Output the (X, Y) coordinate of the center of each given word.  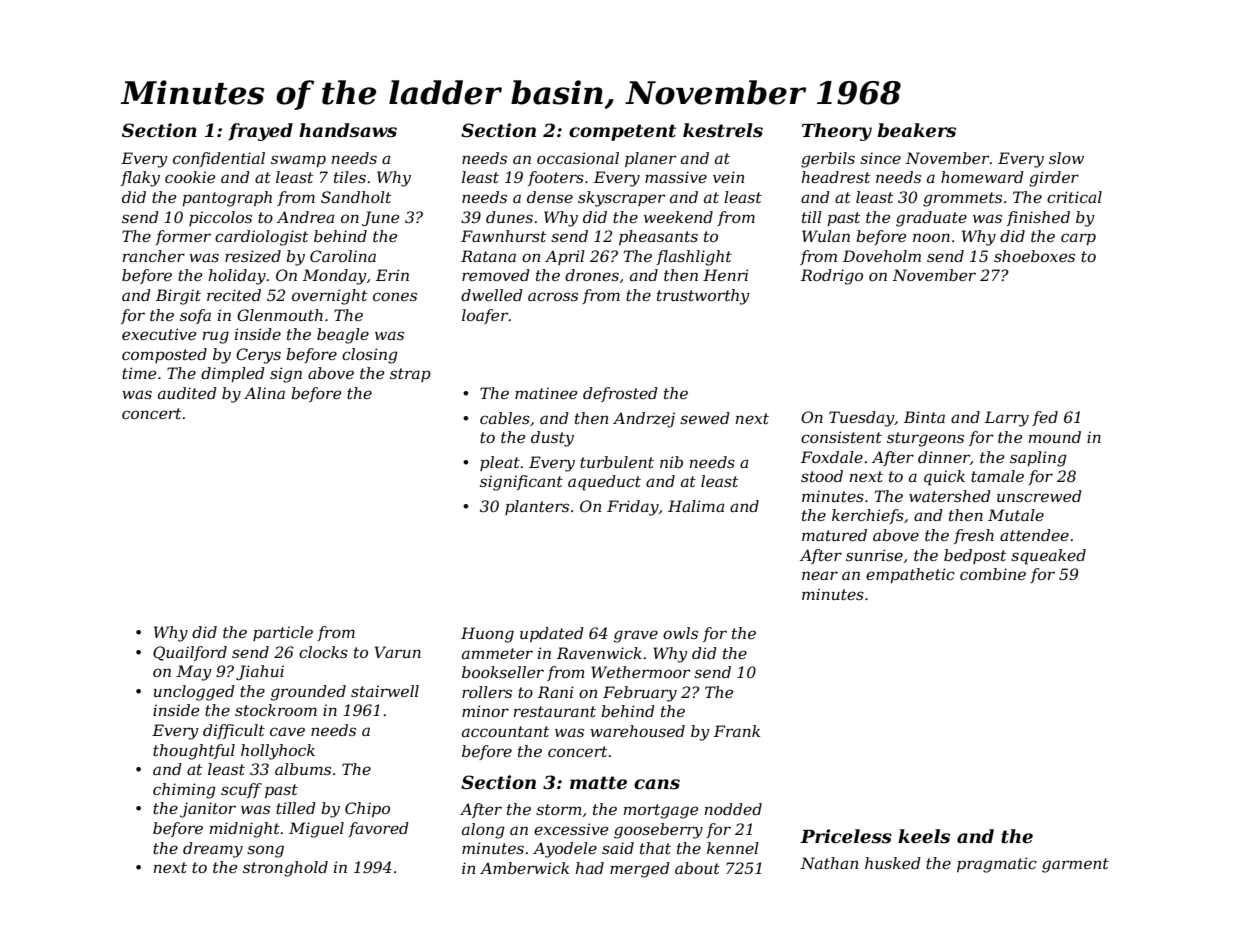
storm (559, 809)
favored (378, 829)
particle (283, 633)
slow (1066, 158)
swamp (298, 161)
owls (680, 633)
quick (944, 478)
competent (622, 132)
